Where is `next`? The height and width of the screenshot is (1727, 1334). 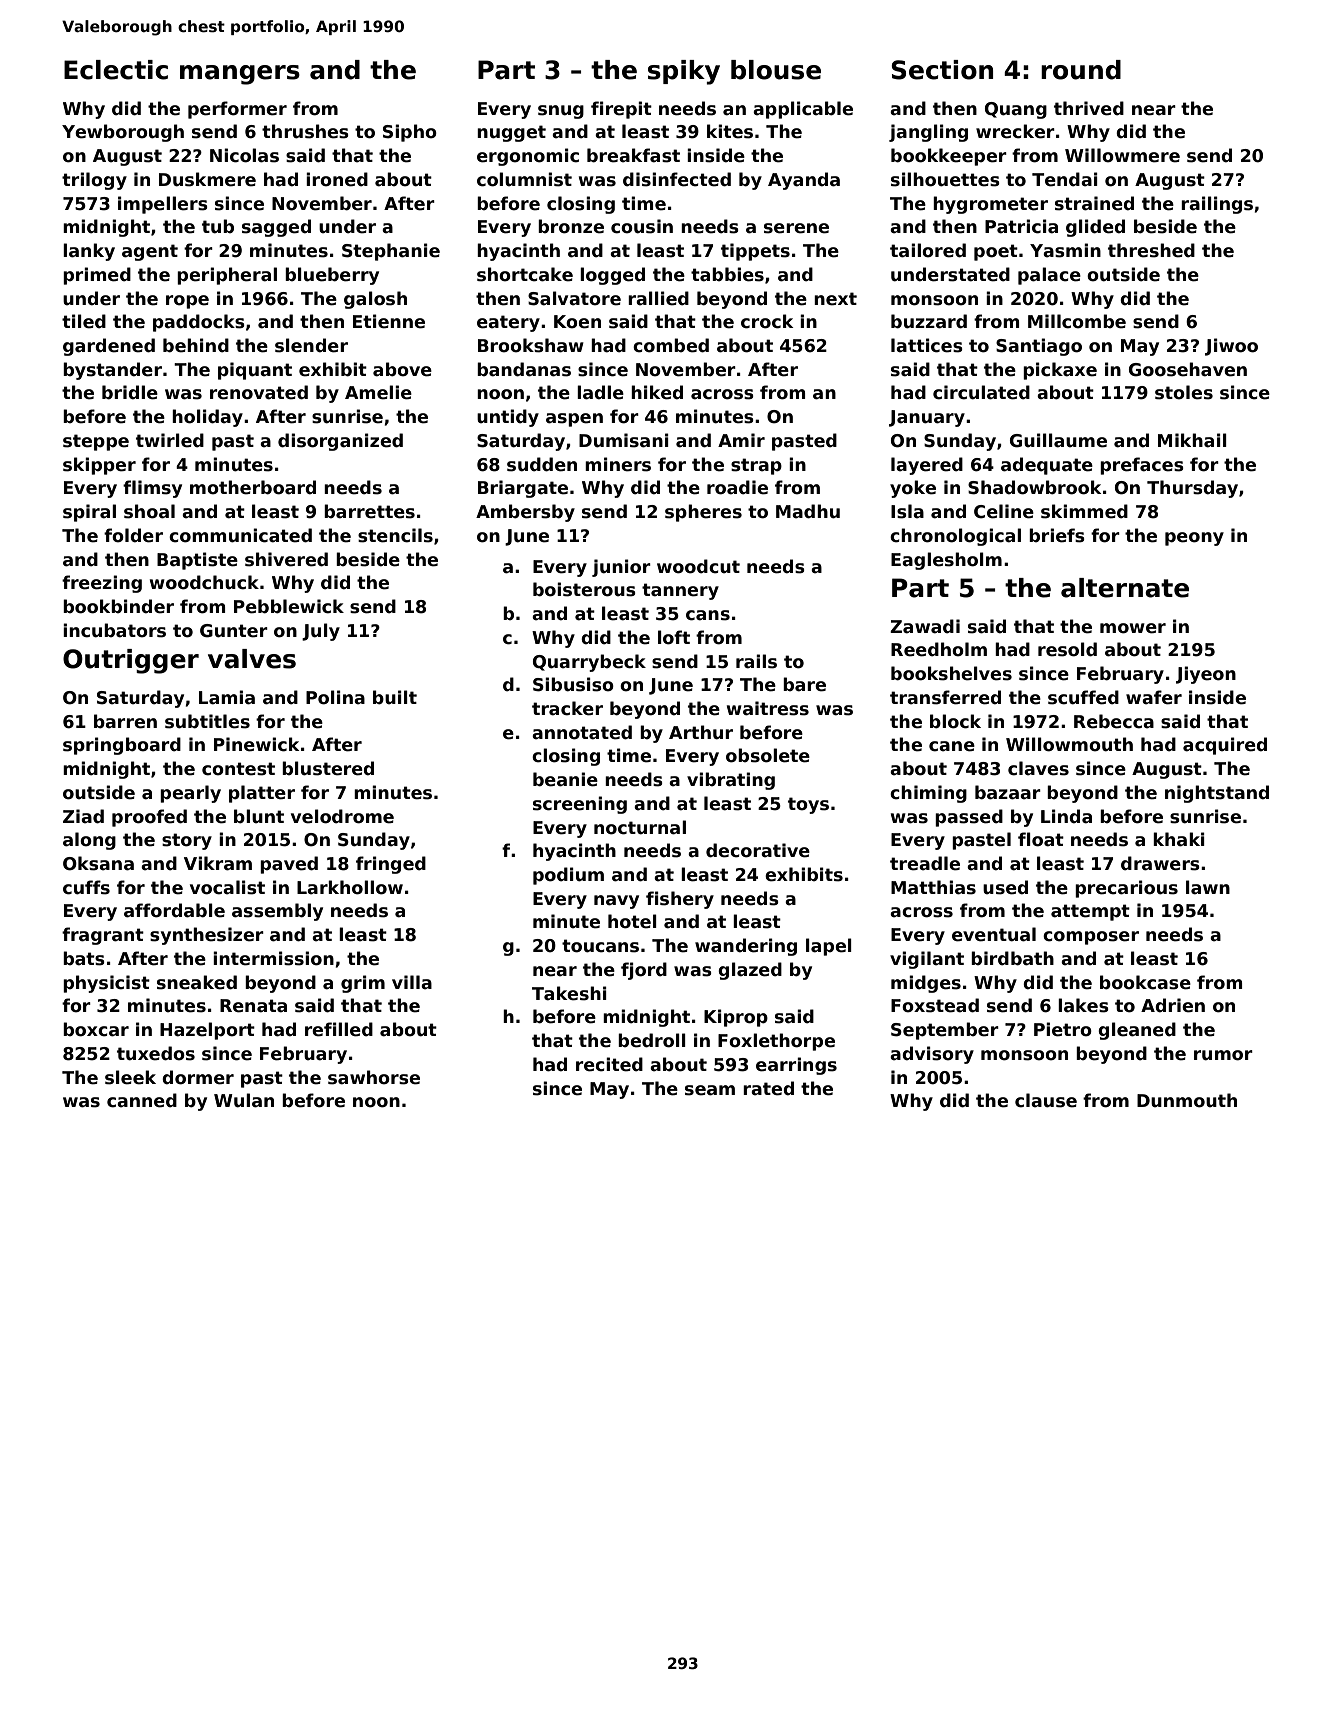 next is located at coordinates (835, 299).
